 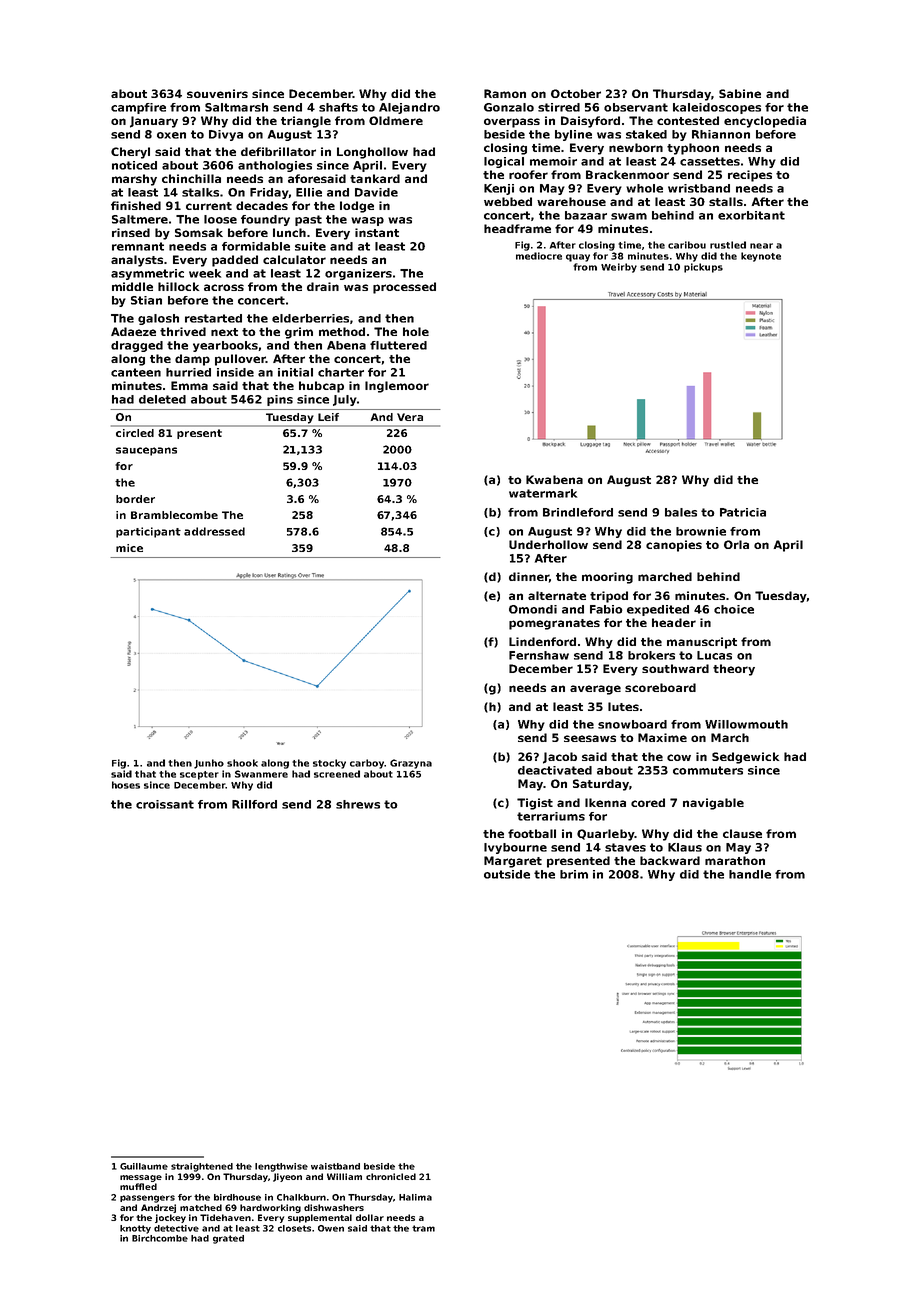 I want to click on croissant, so click(x=165, y=804).
